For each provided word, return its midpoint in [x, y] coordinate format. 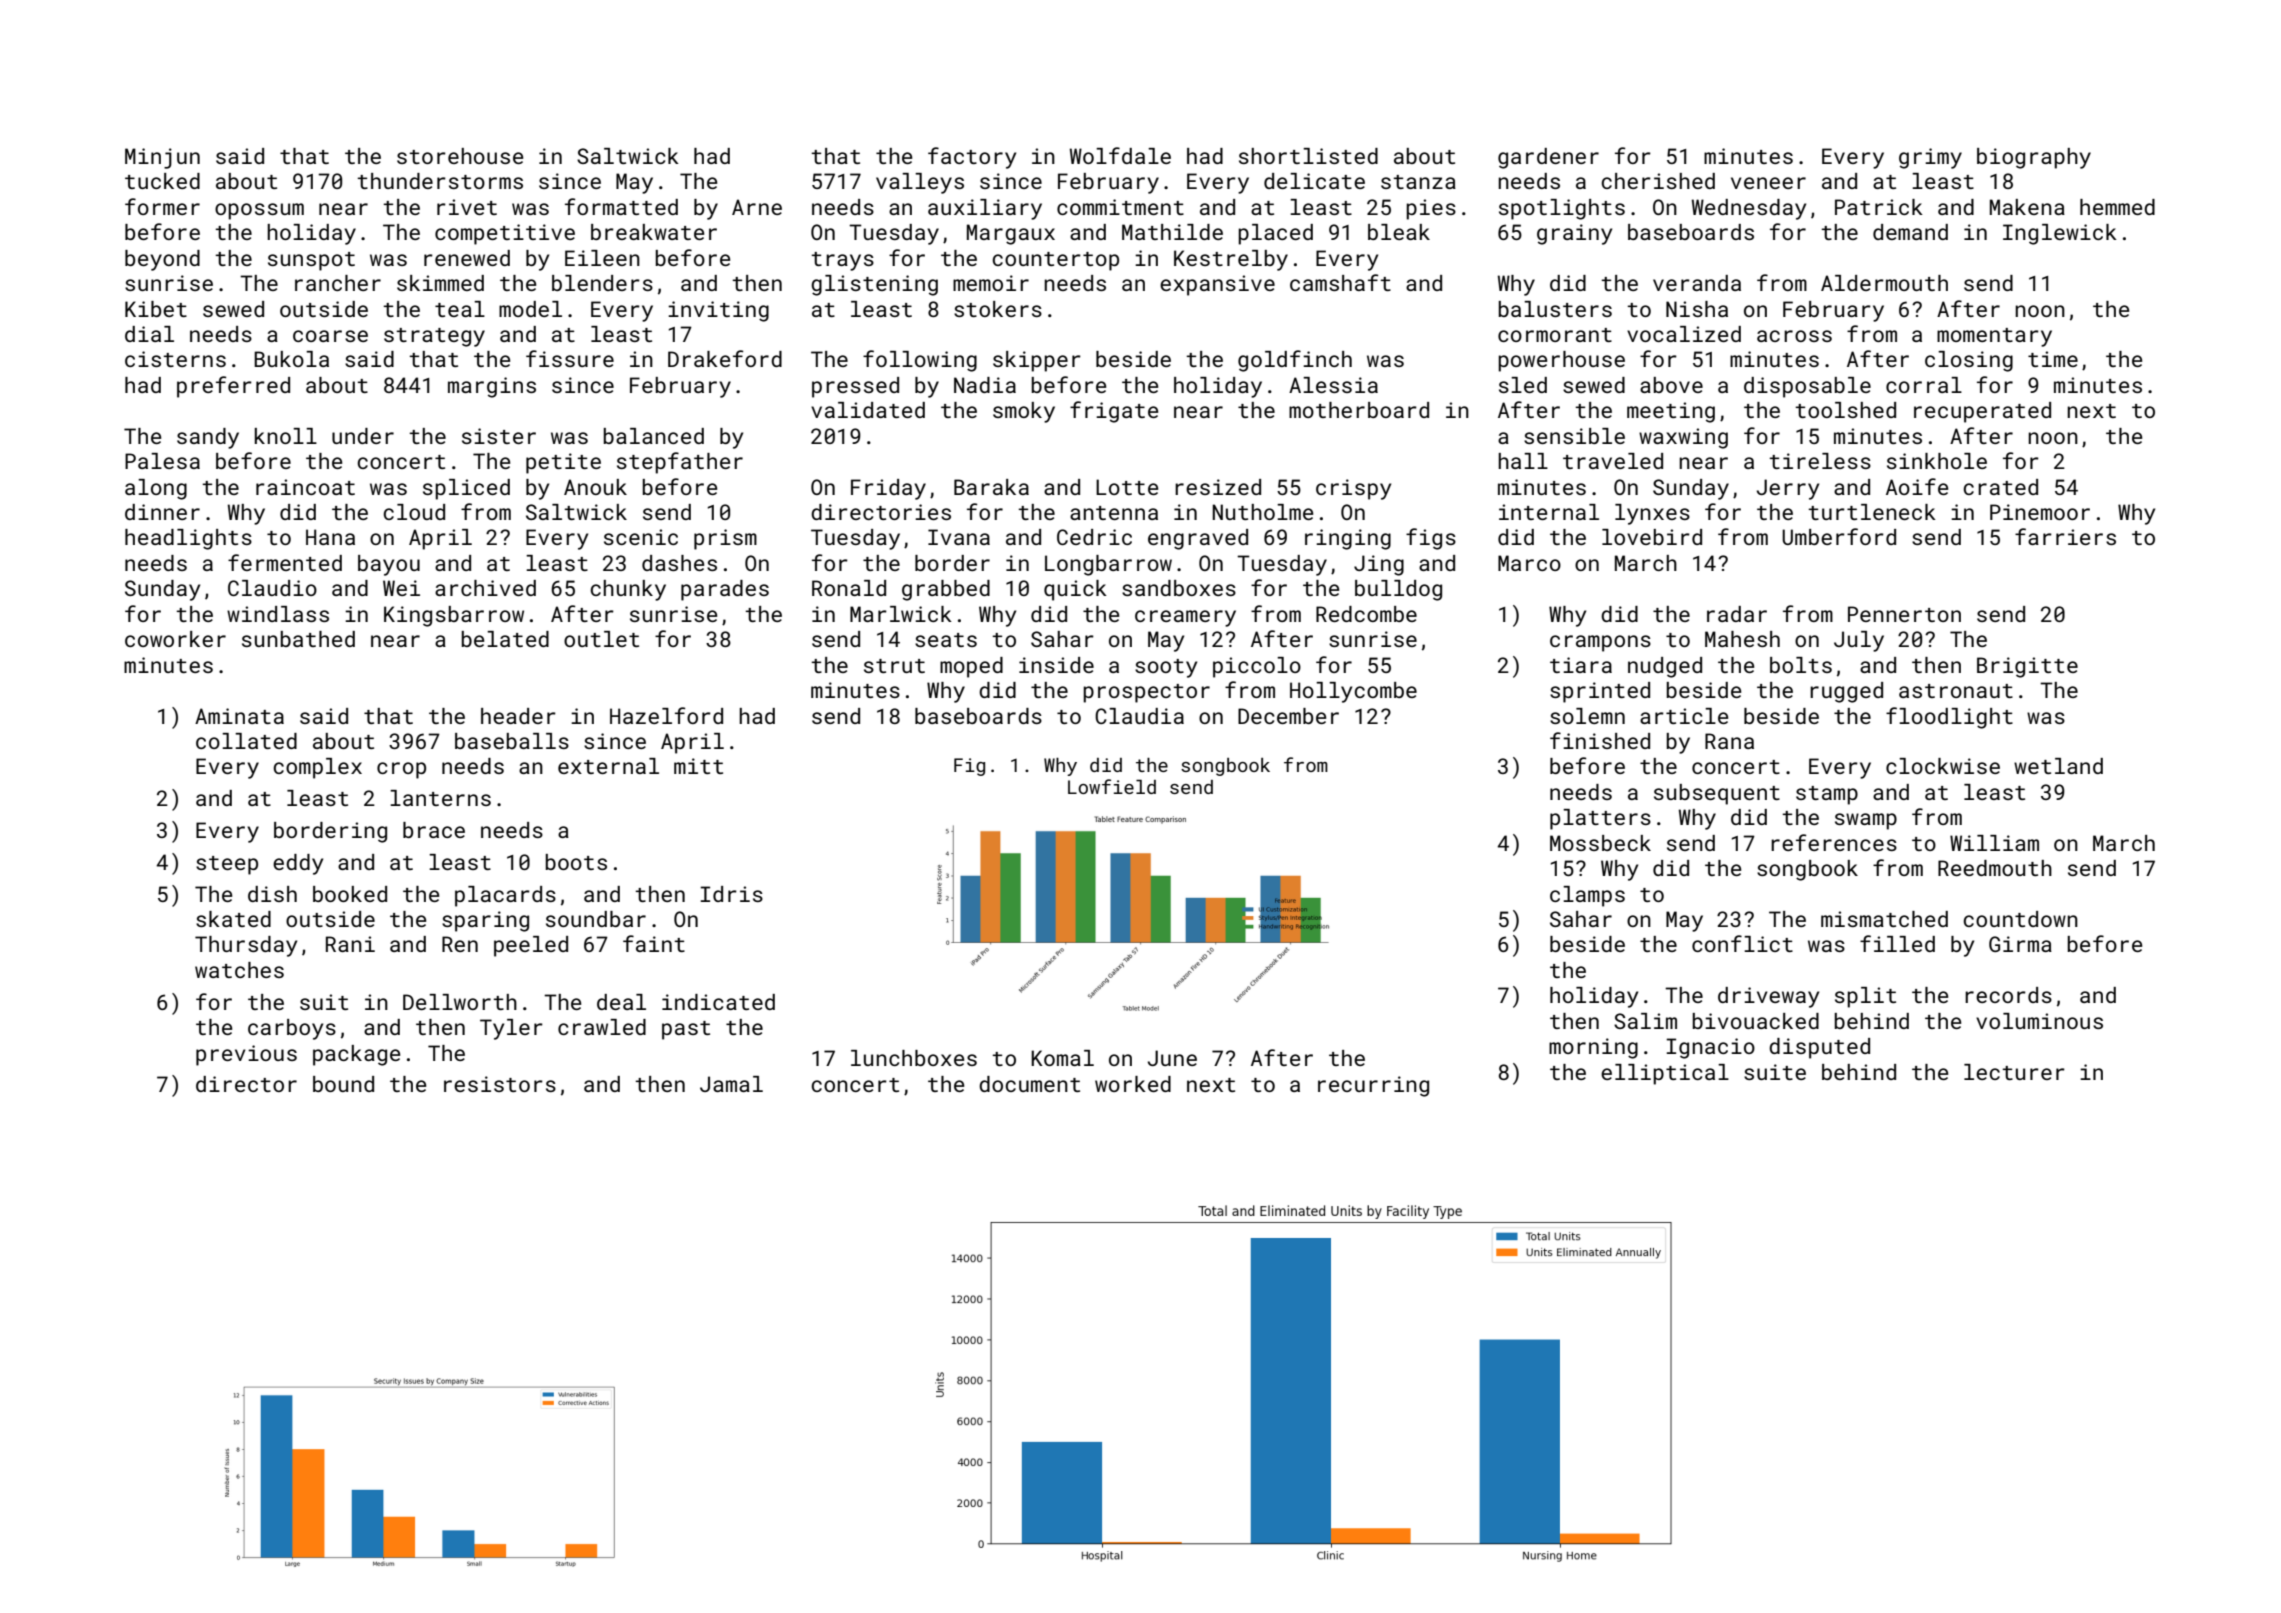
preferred [233, 387]
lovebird [1652, 537]
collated [246, 741]
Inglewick [2060, 234]
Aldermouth [1884, 283]
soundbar [596, 919]
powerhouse [1561, 361]
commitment [1120, 207]
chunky [628, 590]
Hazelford [666, 715]
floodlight [1949, 718]
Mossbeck [1600, 843]
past [686, 1030]
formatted [621, 206]
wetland [2058, 766]
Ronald [849, 588]
